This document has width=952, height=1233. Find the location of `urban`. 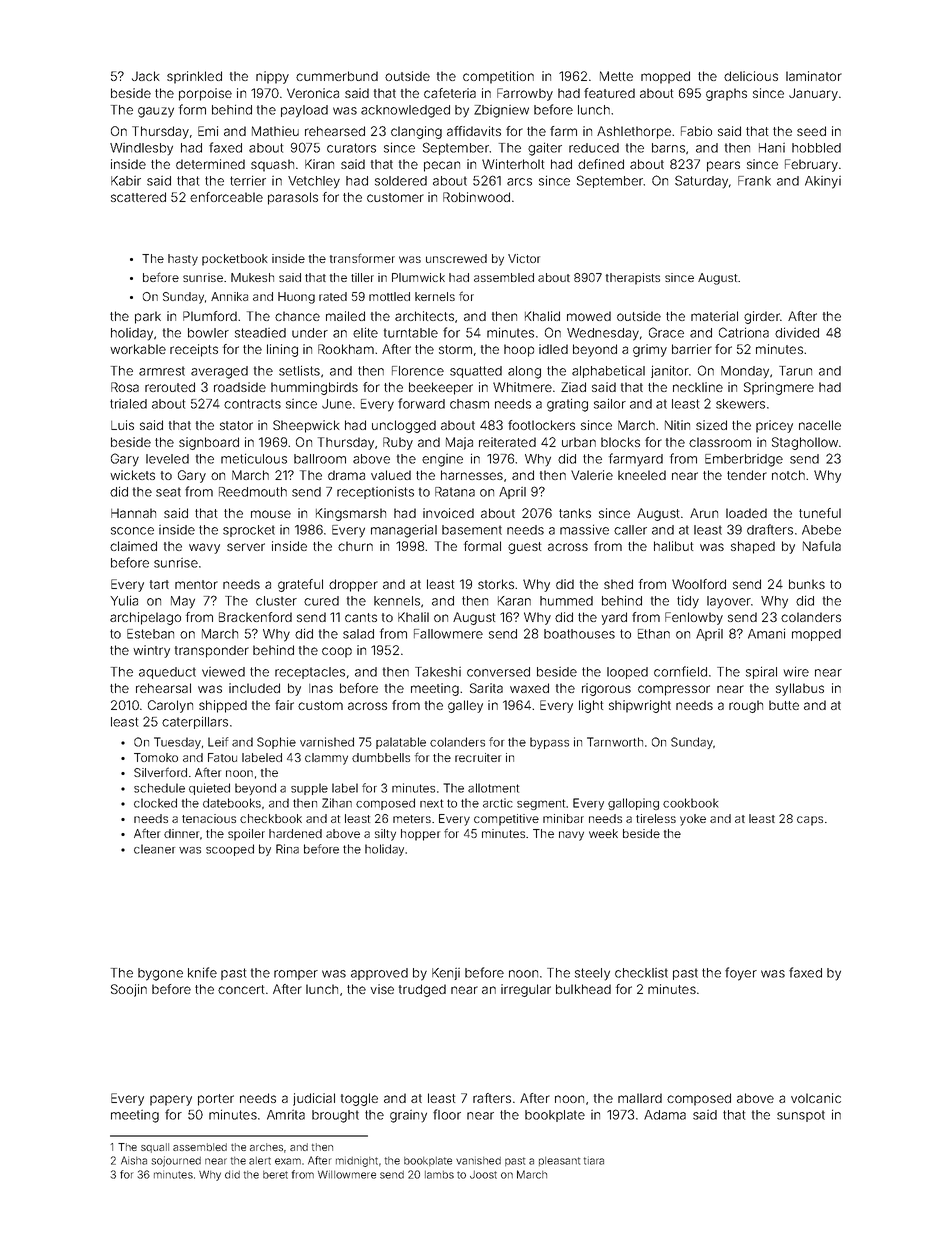

urban is located at coordinates (579, 442).
